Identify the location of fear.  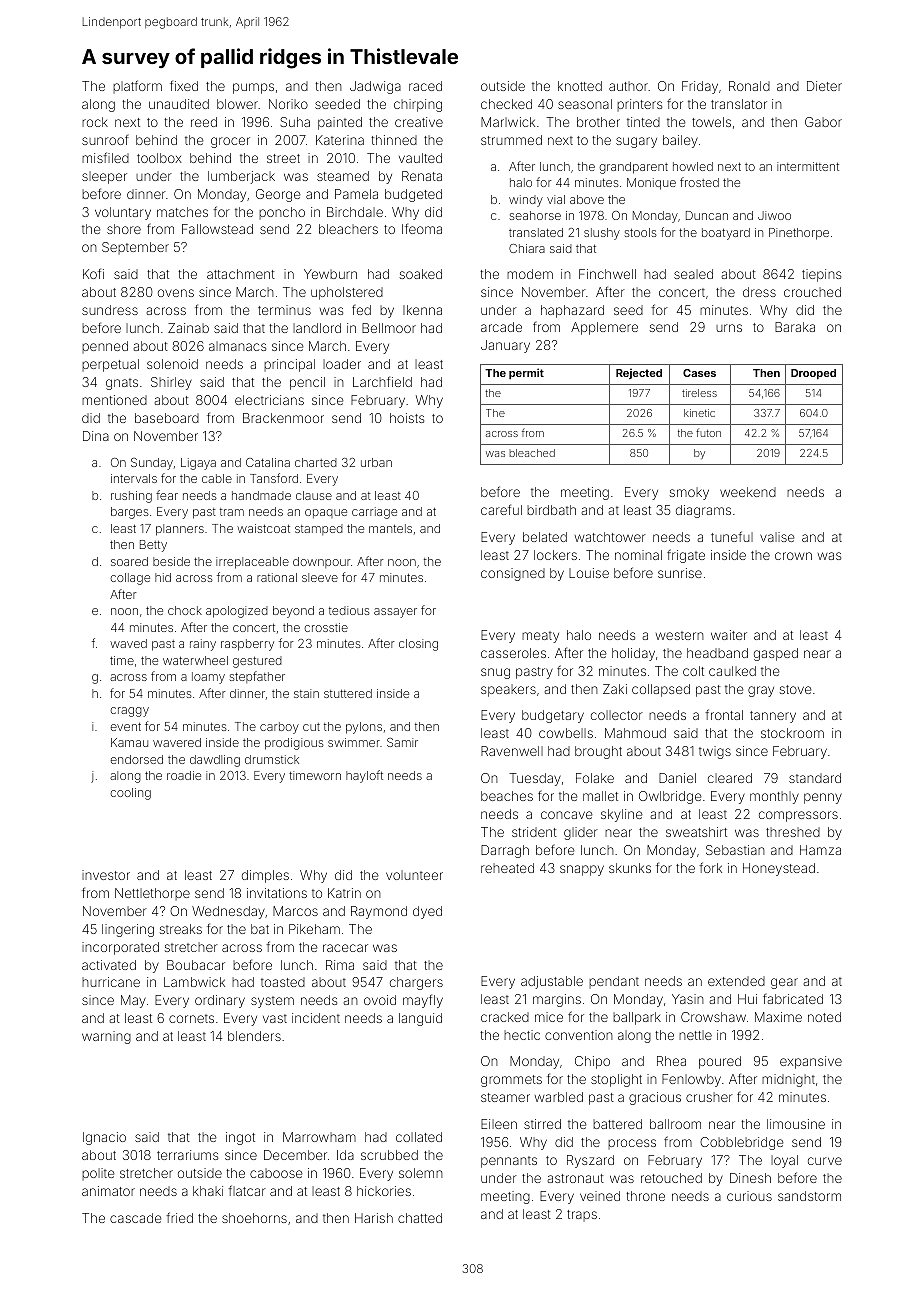
(167, 495).
